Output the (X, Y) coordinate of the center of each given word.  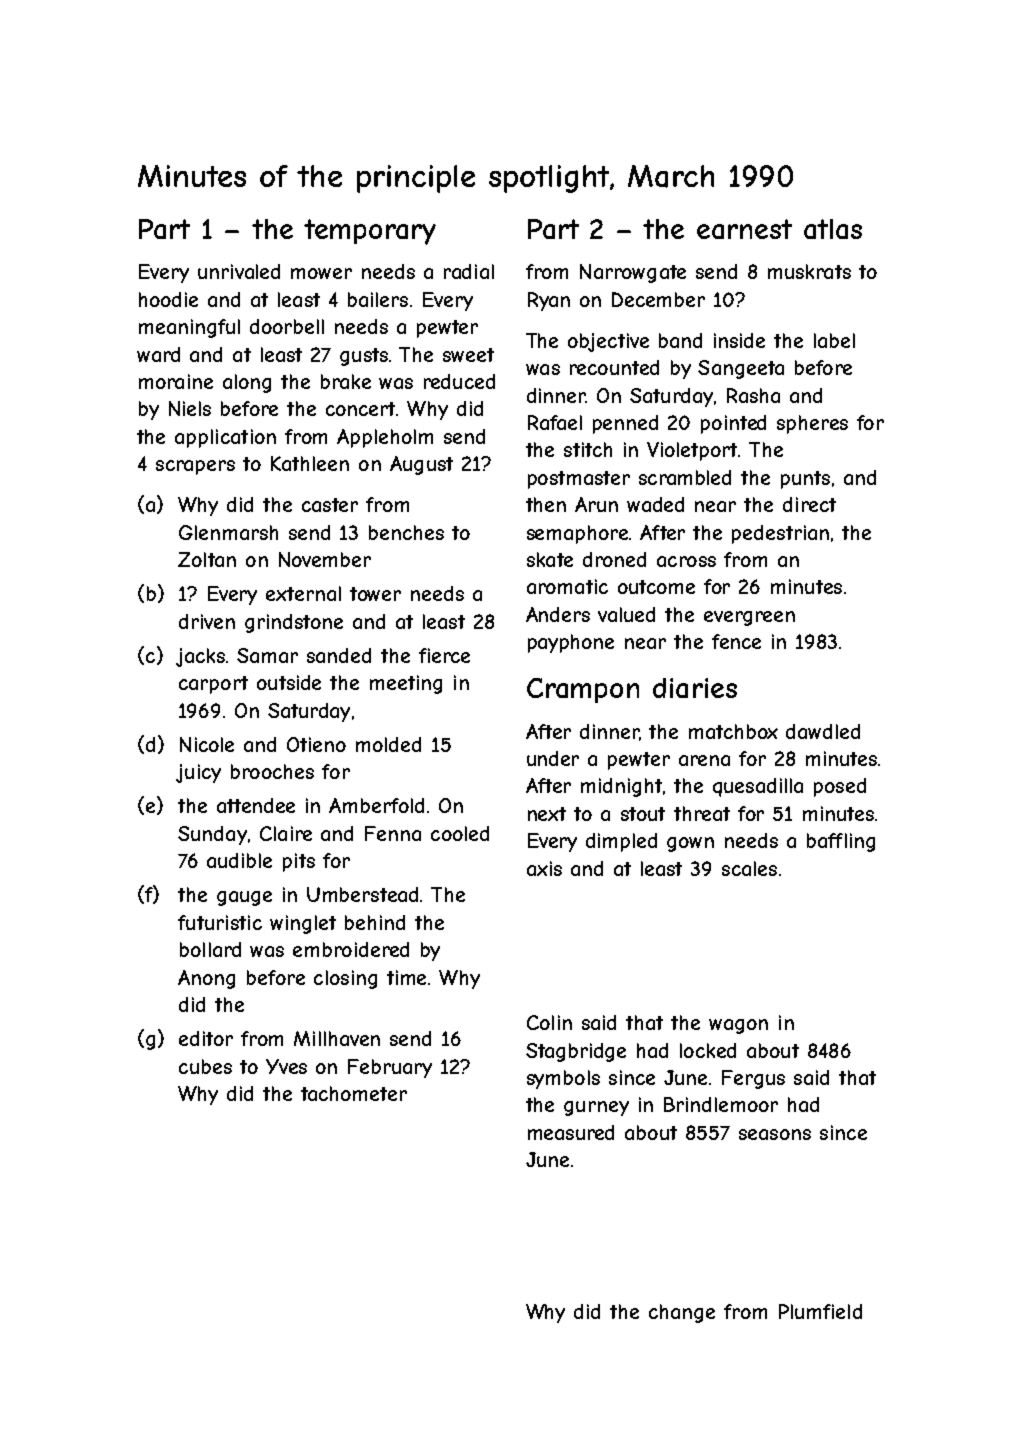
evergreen (749, 618)
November (325, 559)
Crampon (583, 690)
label (834, 340)
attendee (256, 805)
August (421, 465)
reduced (459, 381)
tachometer (354, 1093)
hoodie (168, 299)
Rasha (753, 395)
